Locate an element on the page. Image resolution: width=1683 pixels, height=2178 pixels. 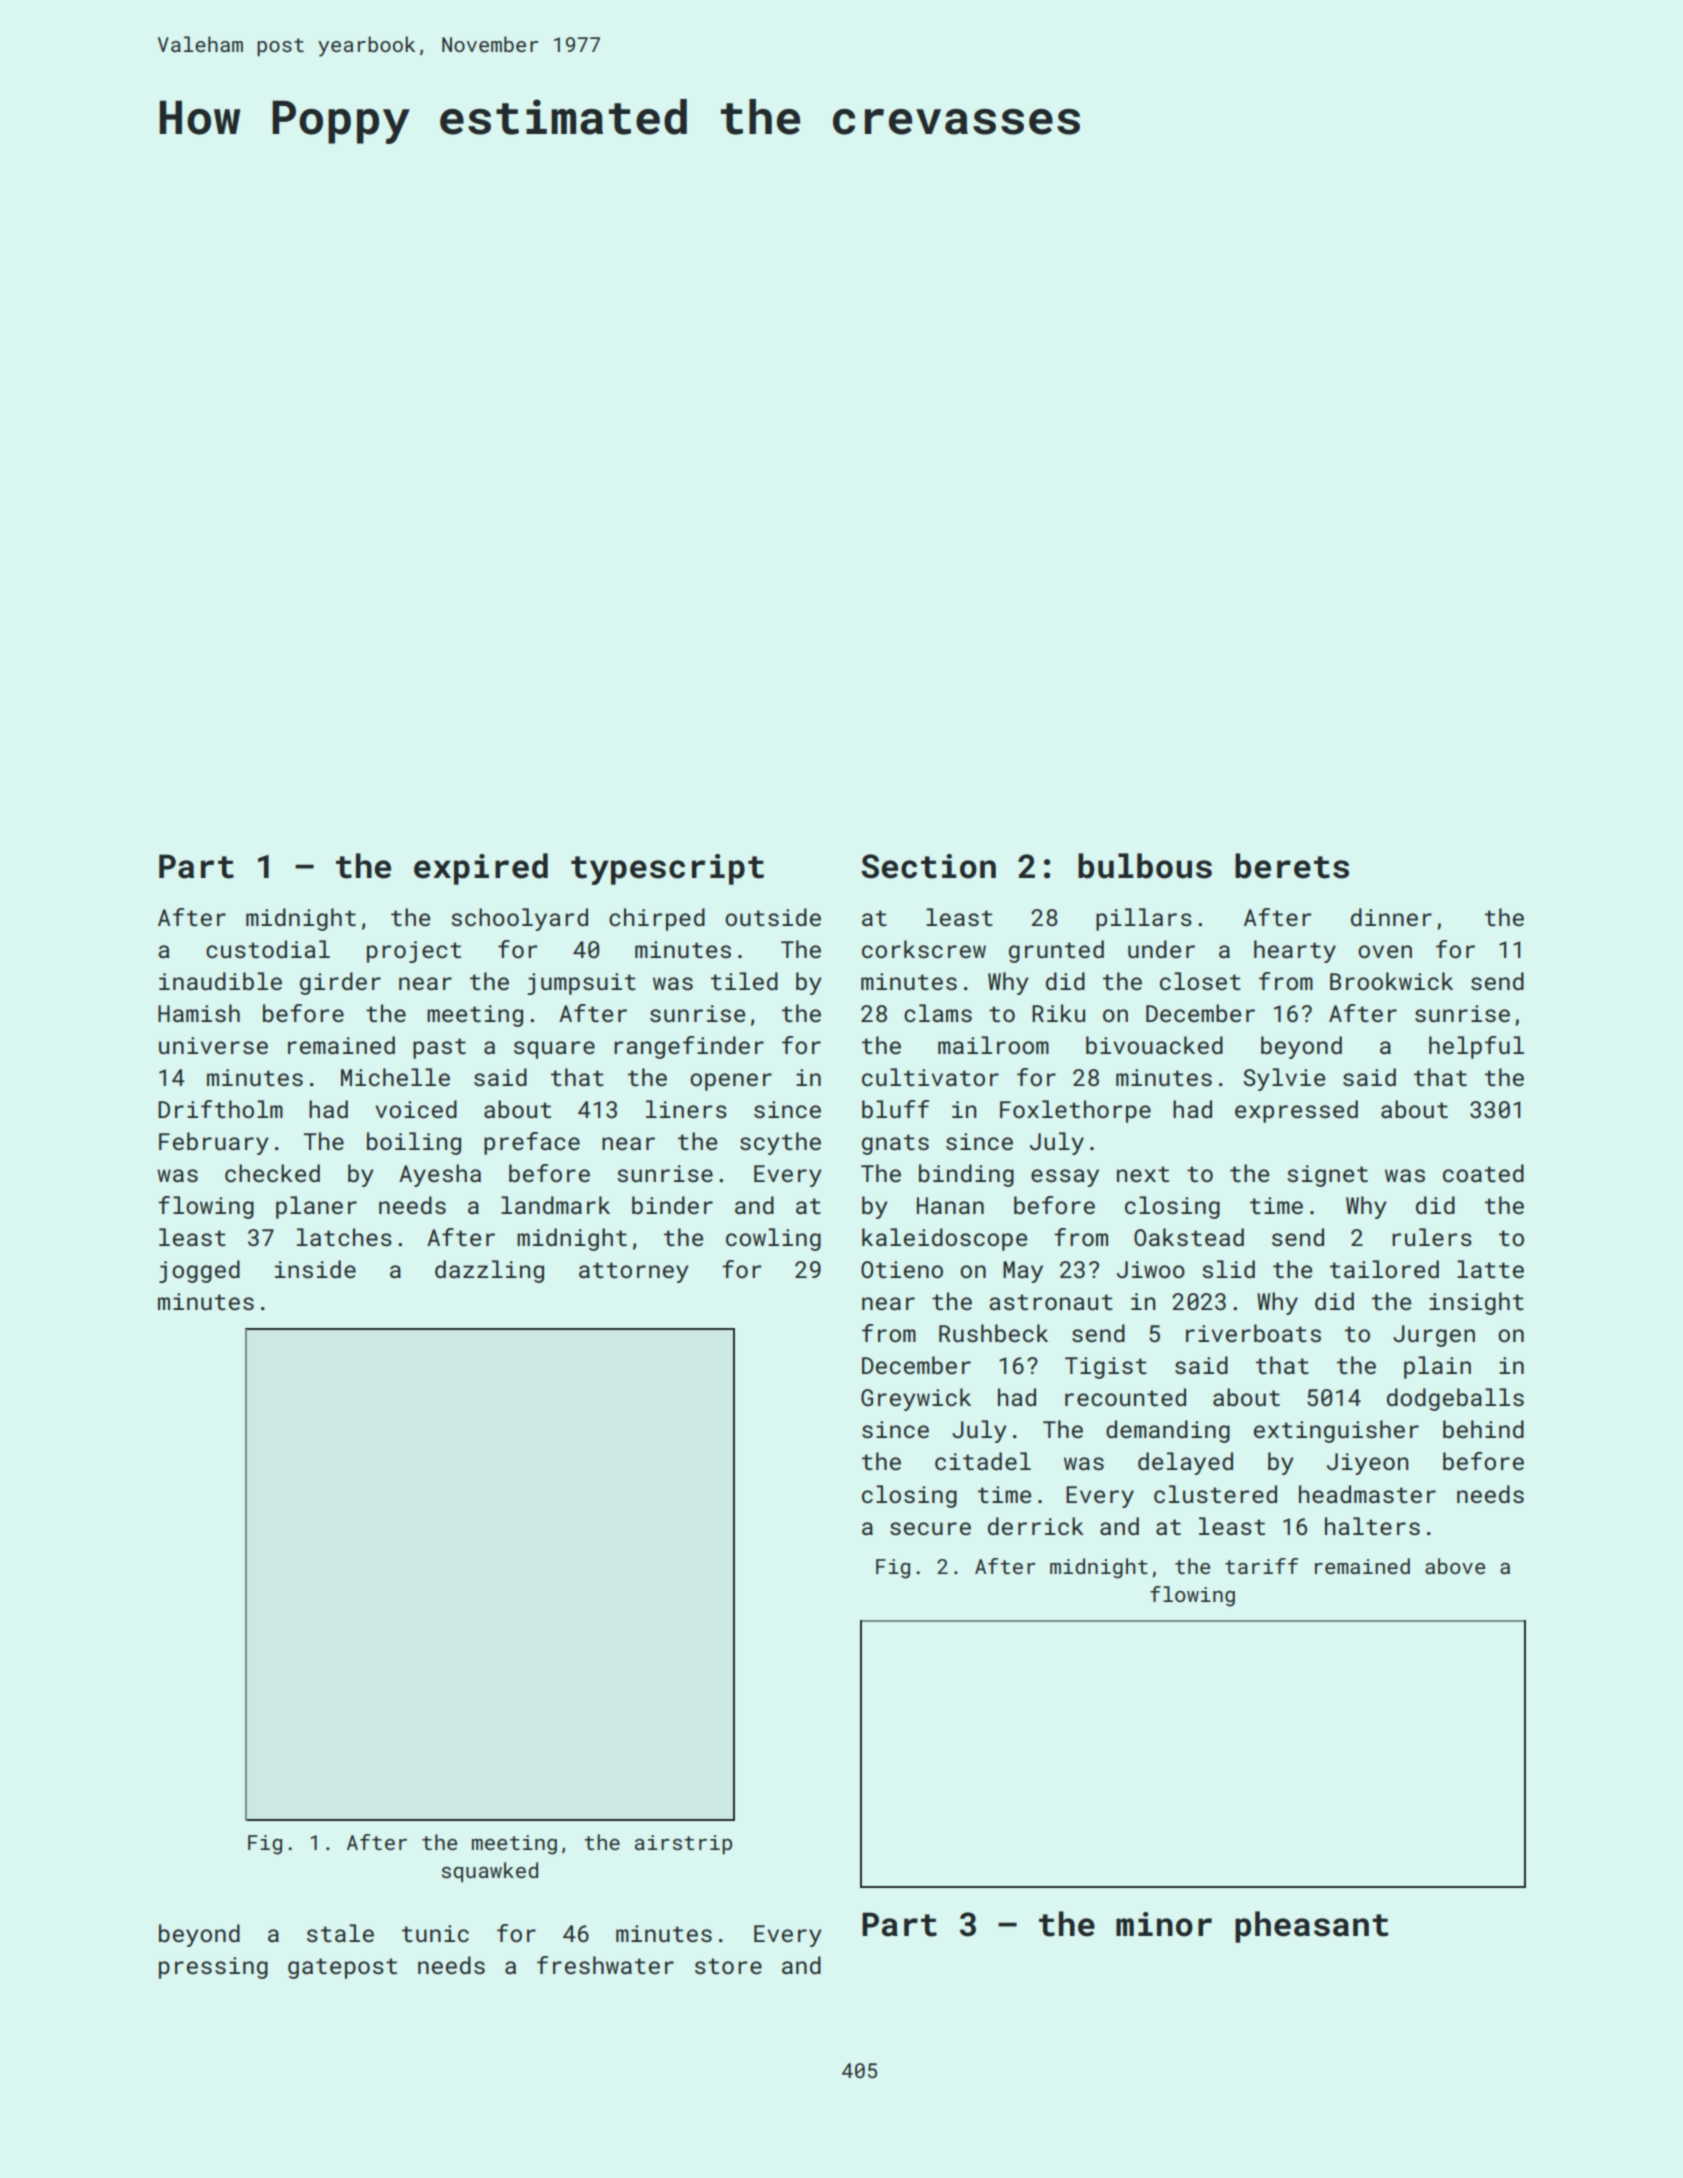
dinner is located at coordinates (1391, 917).
